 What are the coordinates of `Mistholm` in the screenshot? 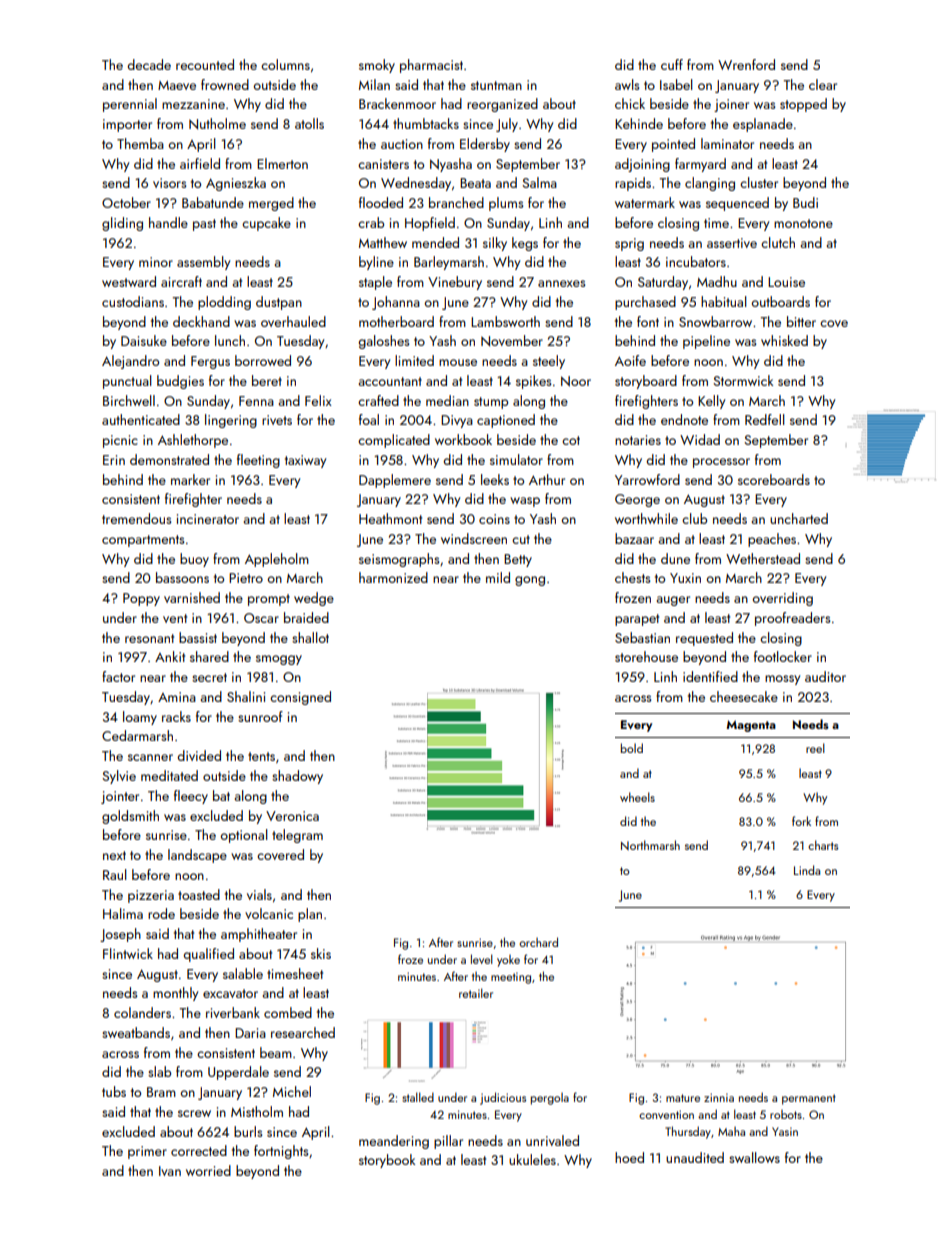 It's located at (257, 1111).
